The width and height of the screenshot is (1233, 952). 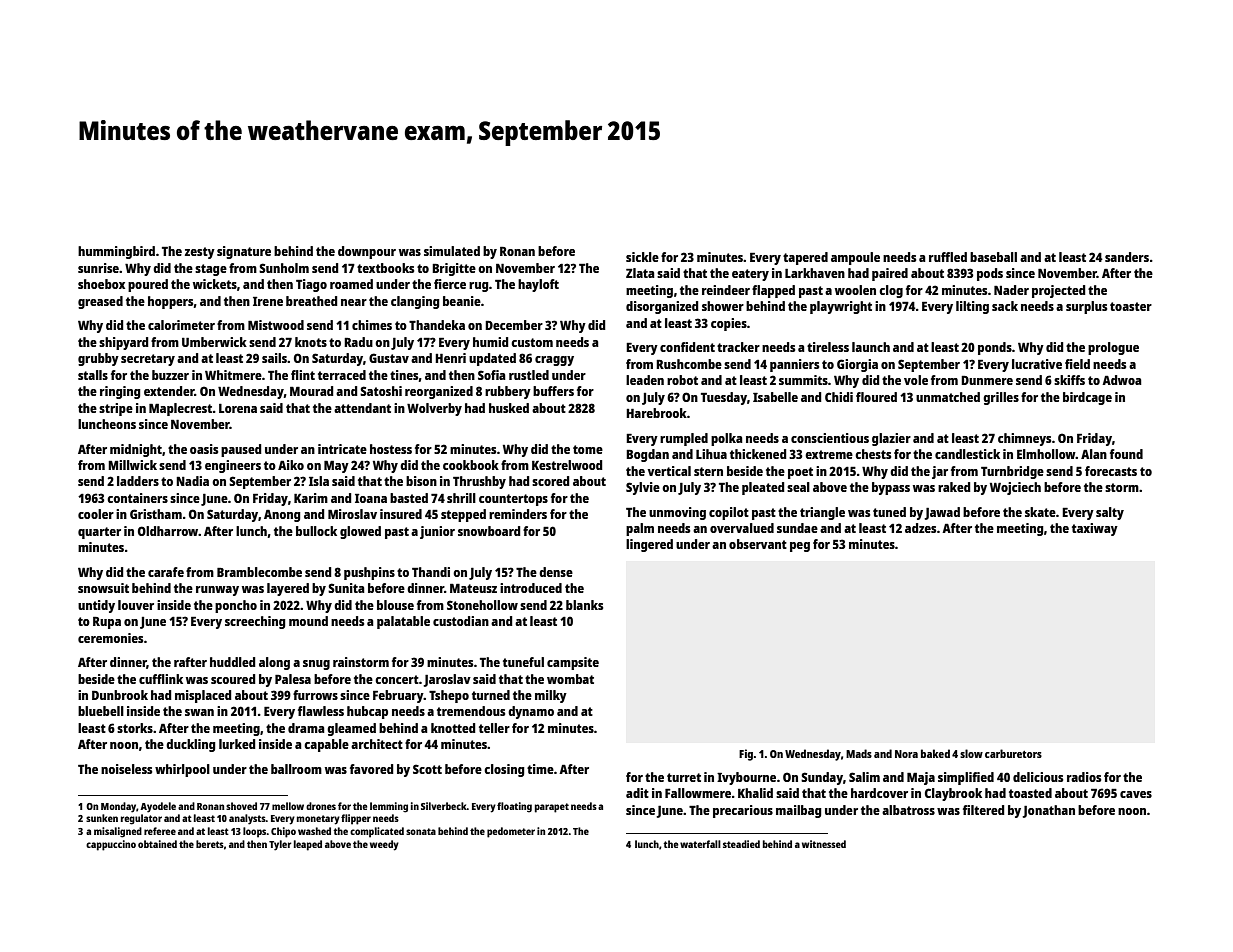 What do you see at coordinates (990, 274) in the screenshot?
I see `pods` at bounding box center [990, 274].
